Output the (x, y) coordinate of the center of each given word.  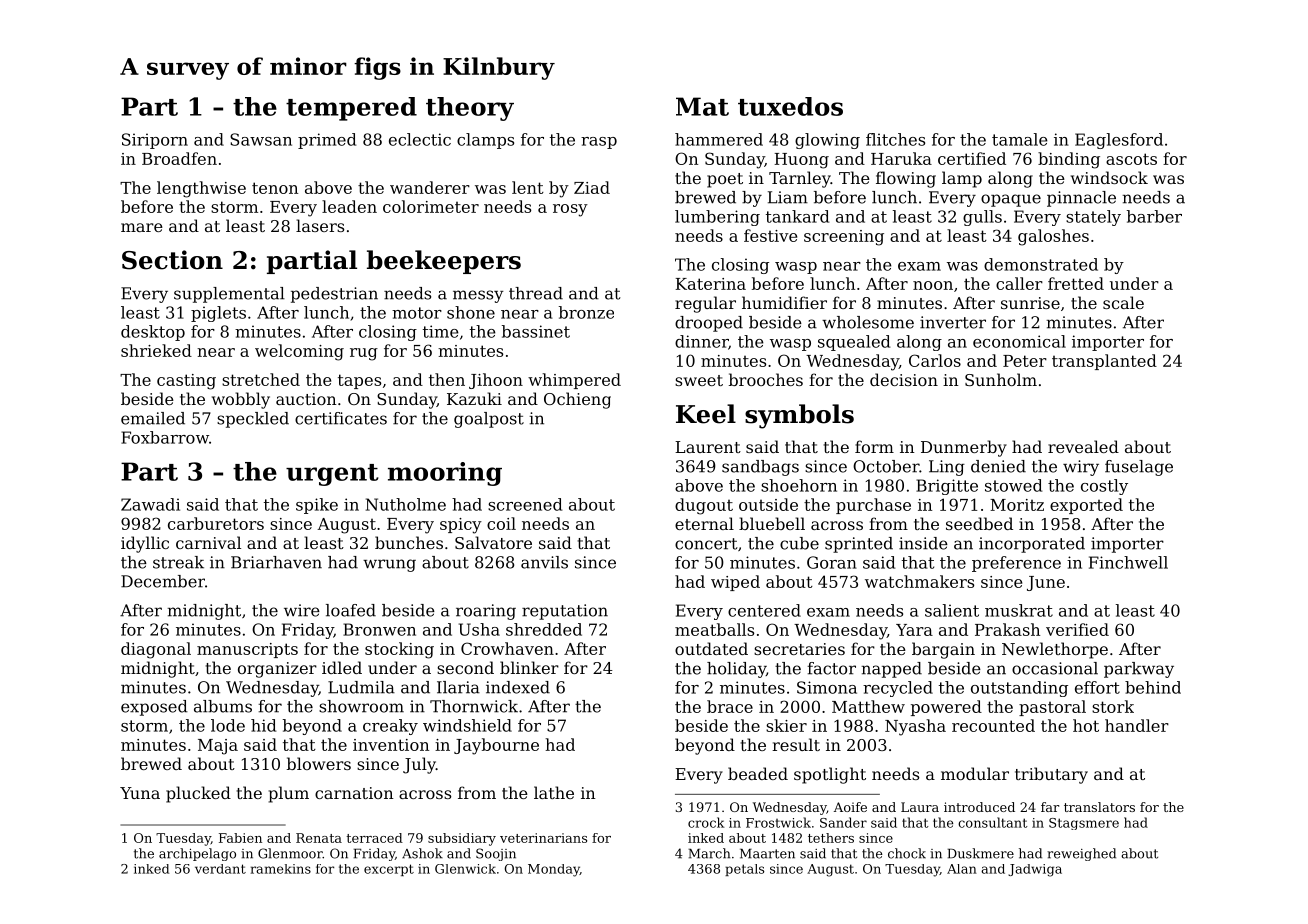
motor (417, 313)
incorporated (1032, 545)
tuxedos (790, 106)
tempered (351, 109)
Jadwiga (1035, 870)
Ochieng (577, 400)
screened (525, 504)
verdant (220, 869)
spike (317, 506)
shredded (544, 629)
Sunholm (1001, 379)
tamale (1020, 139)
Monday (554, 870)
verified (1077, 629)
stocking (399, 650)
